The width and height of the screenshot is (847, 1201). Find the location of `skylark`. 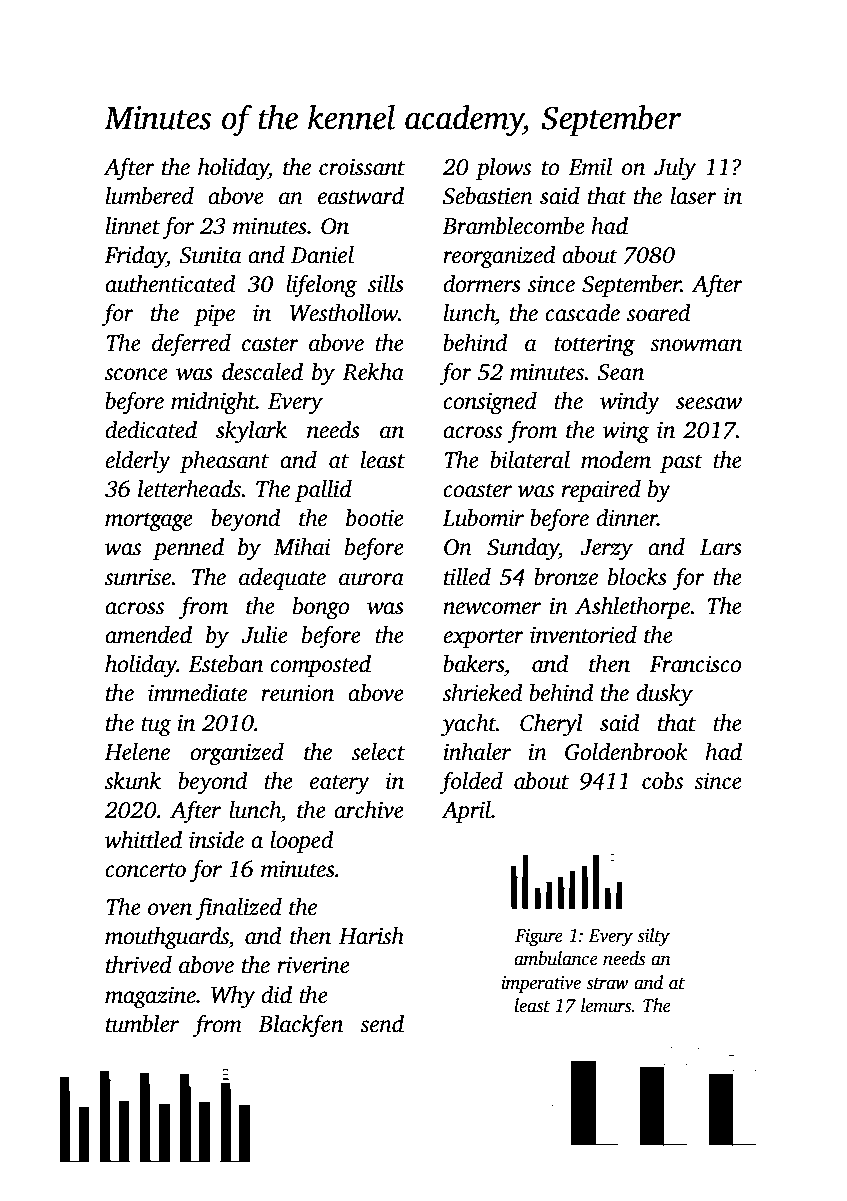

skylark is located at coordinates (251, 432).
